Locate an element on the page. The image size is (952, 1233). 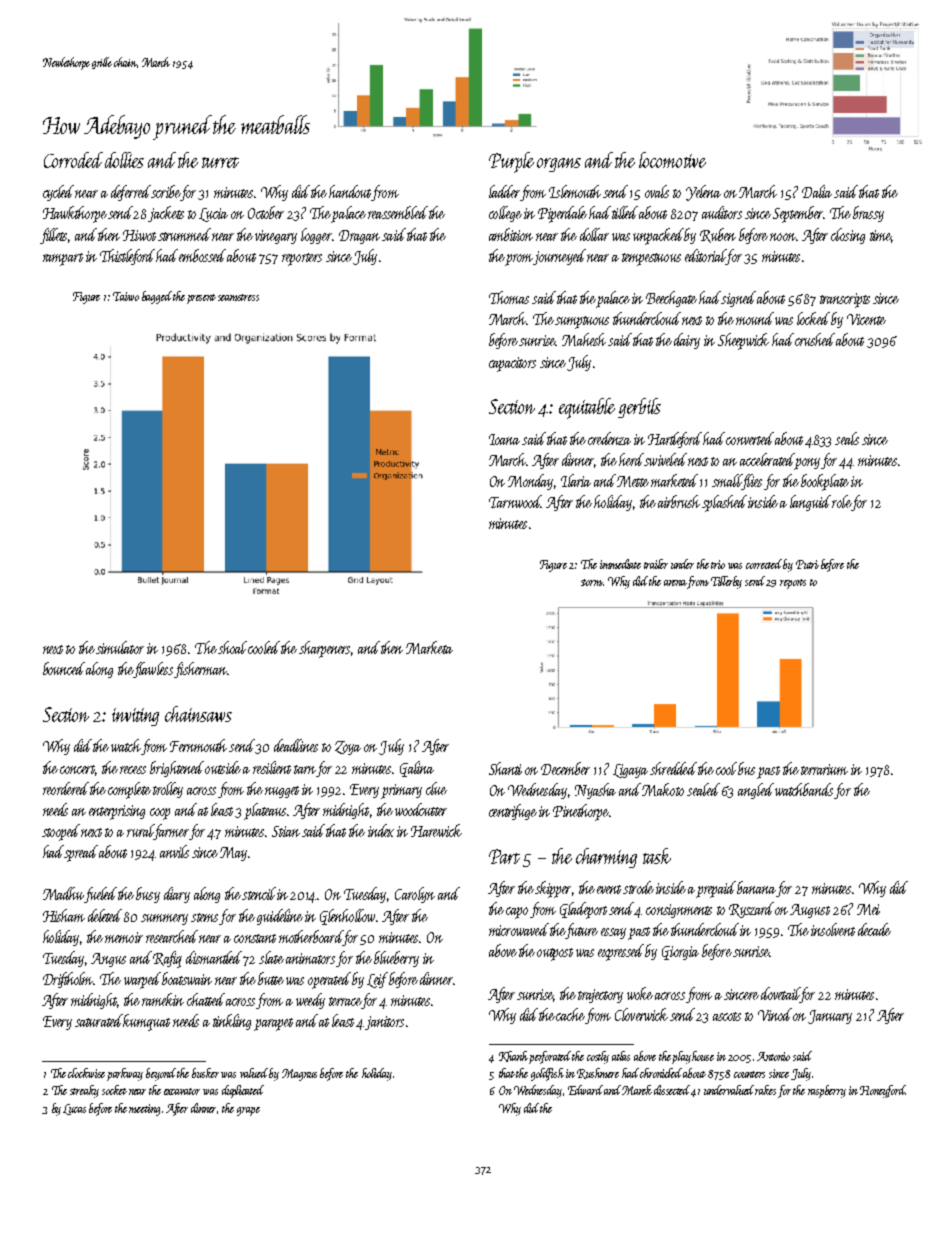
college is located at coordinates (505, 214).
